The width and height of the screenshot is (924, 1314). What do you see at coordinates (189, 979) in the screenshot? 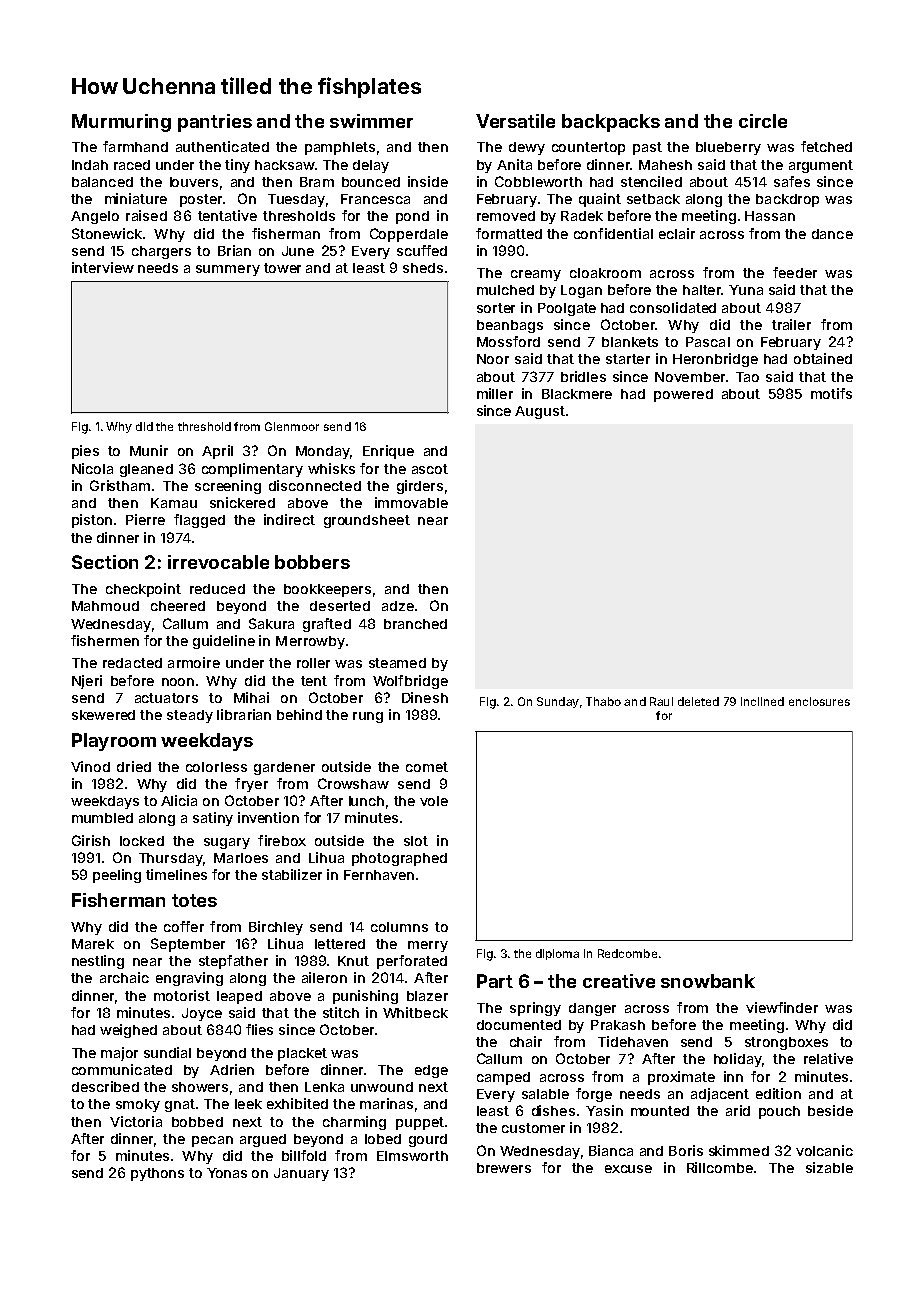
I see `engraving` at bounding box center [189, 979].
